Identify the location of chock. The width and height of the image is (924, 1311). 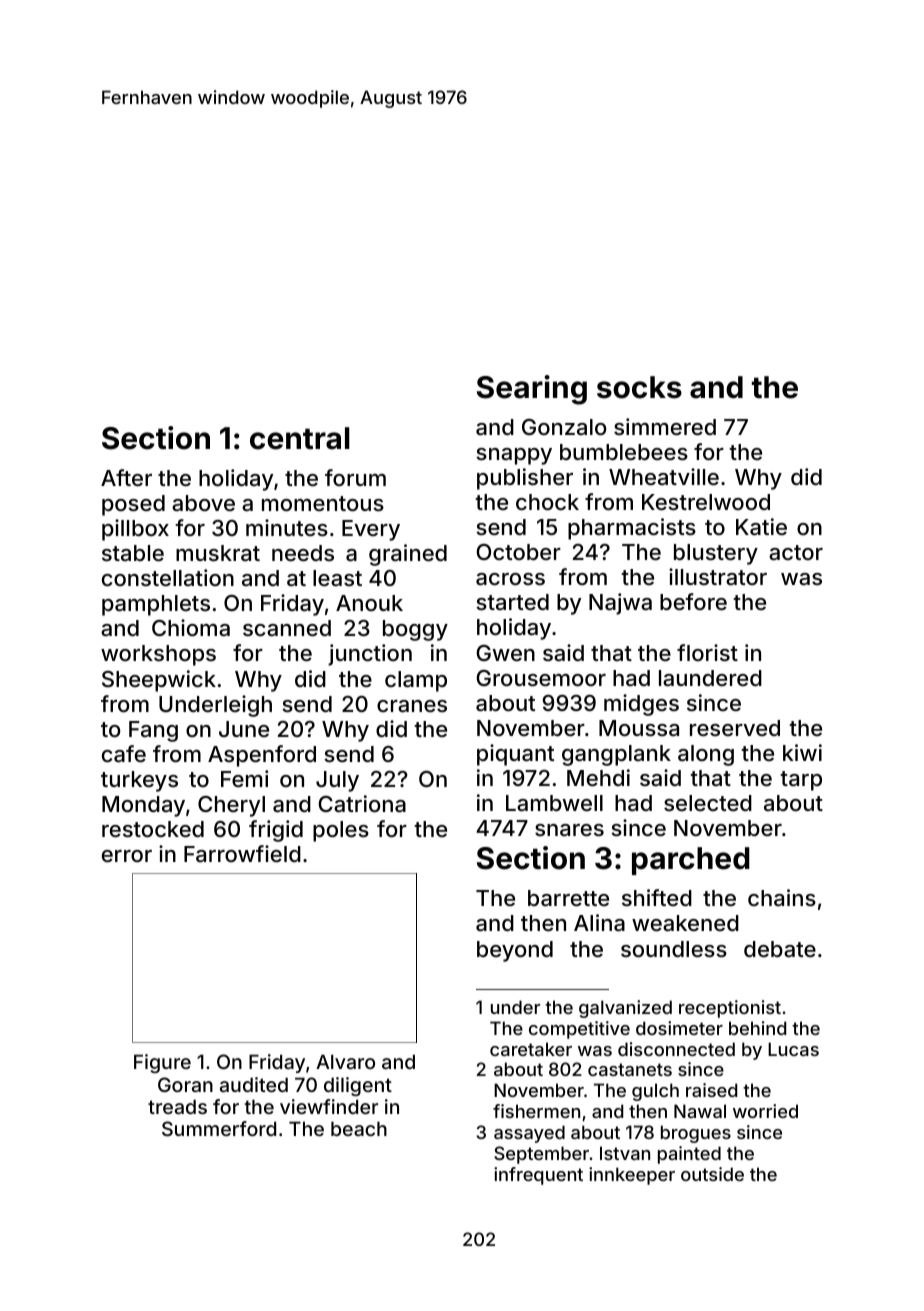
(547, 502).
